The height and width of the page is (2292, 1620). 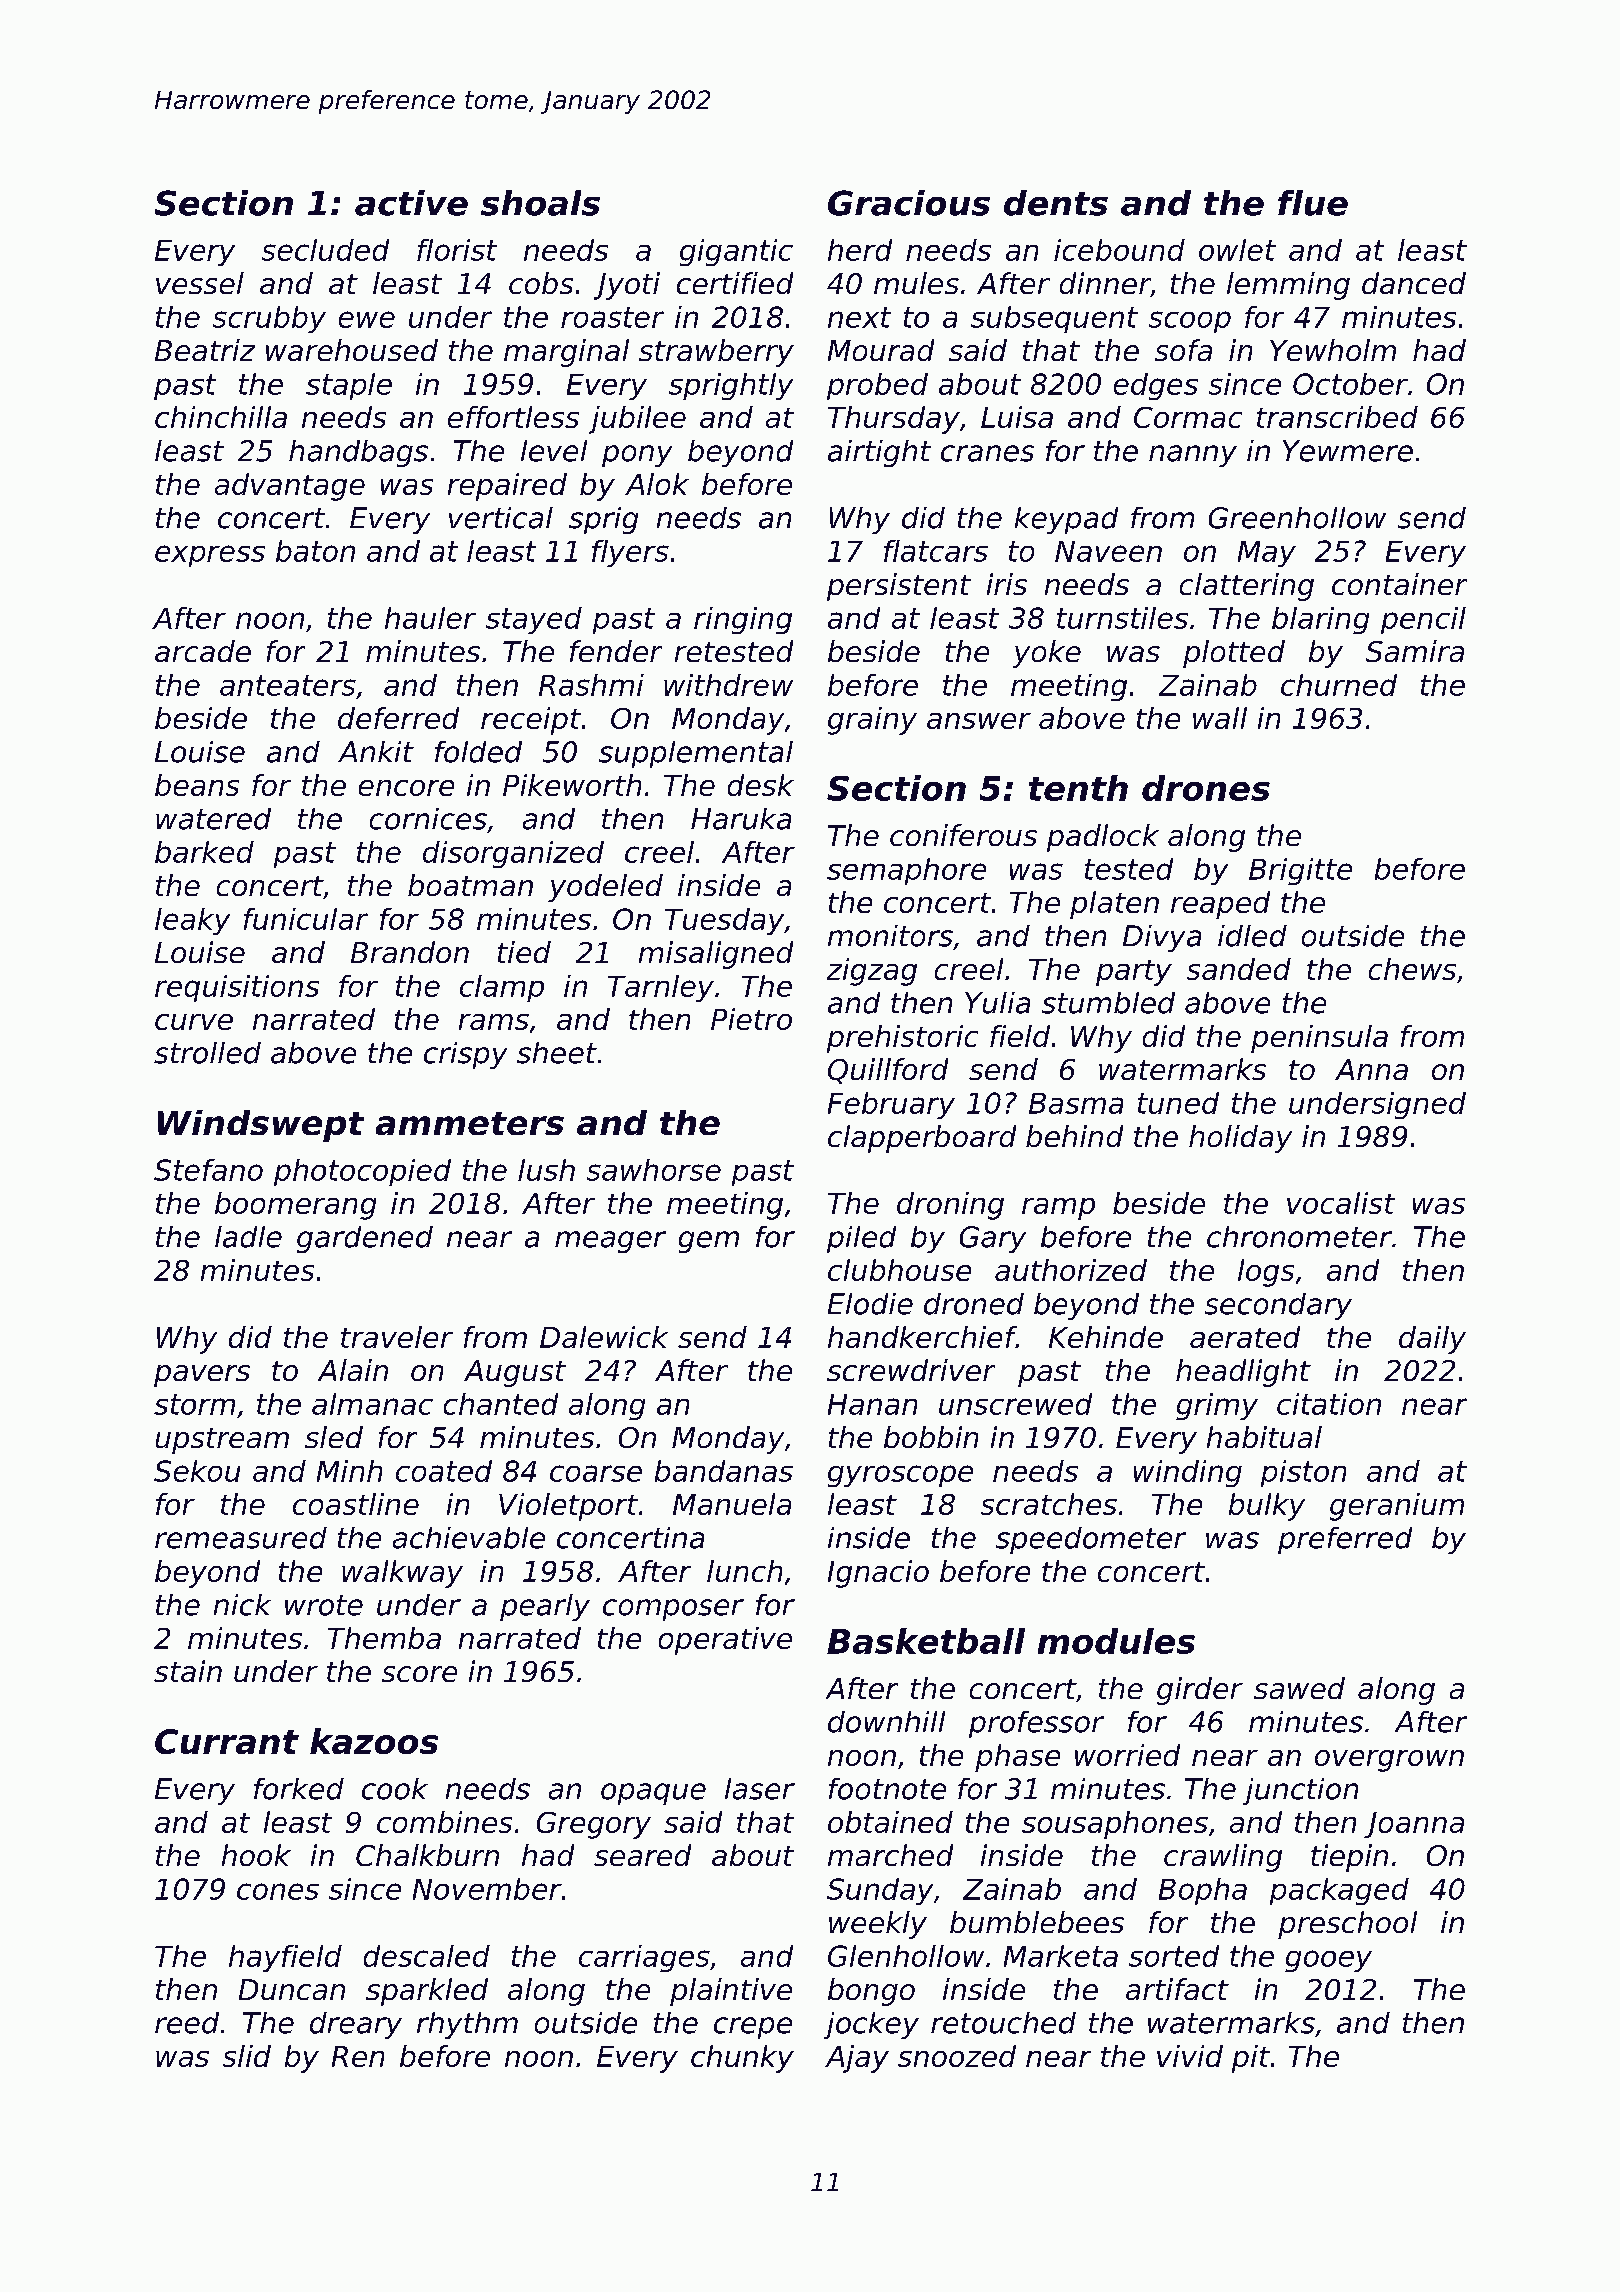 What do you see at coordinates (1066, 520) in the page?
I see `keypad` at bounding box center [1066, 520].
